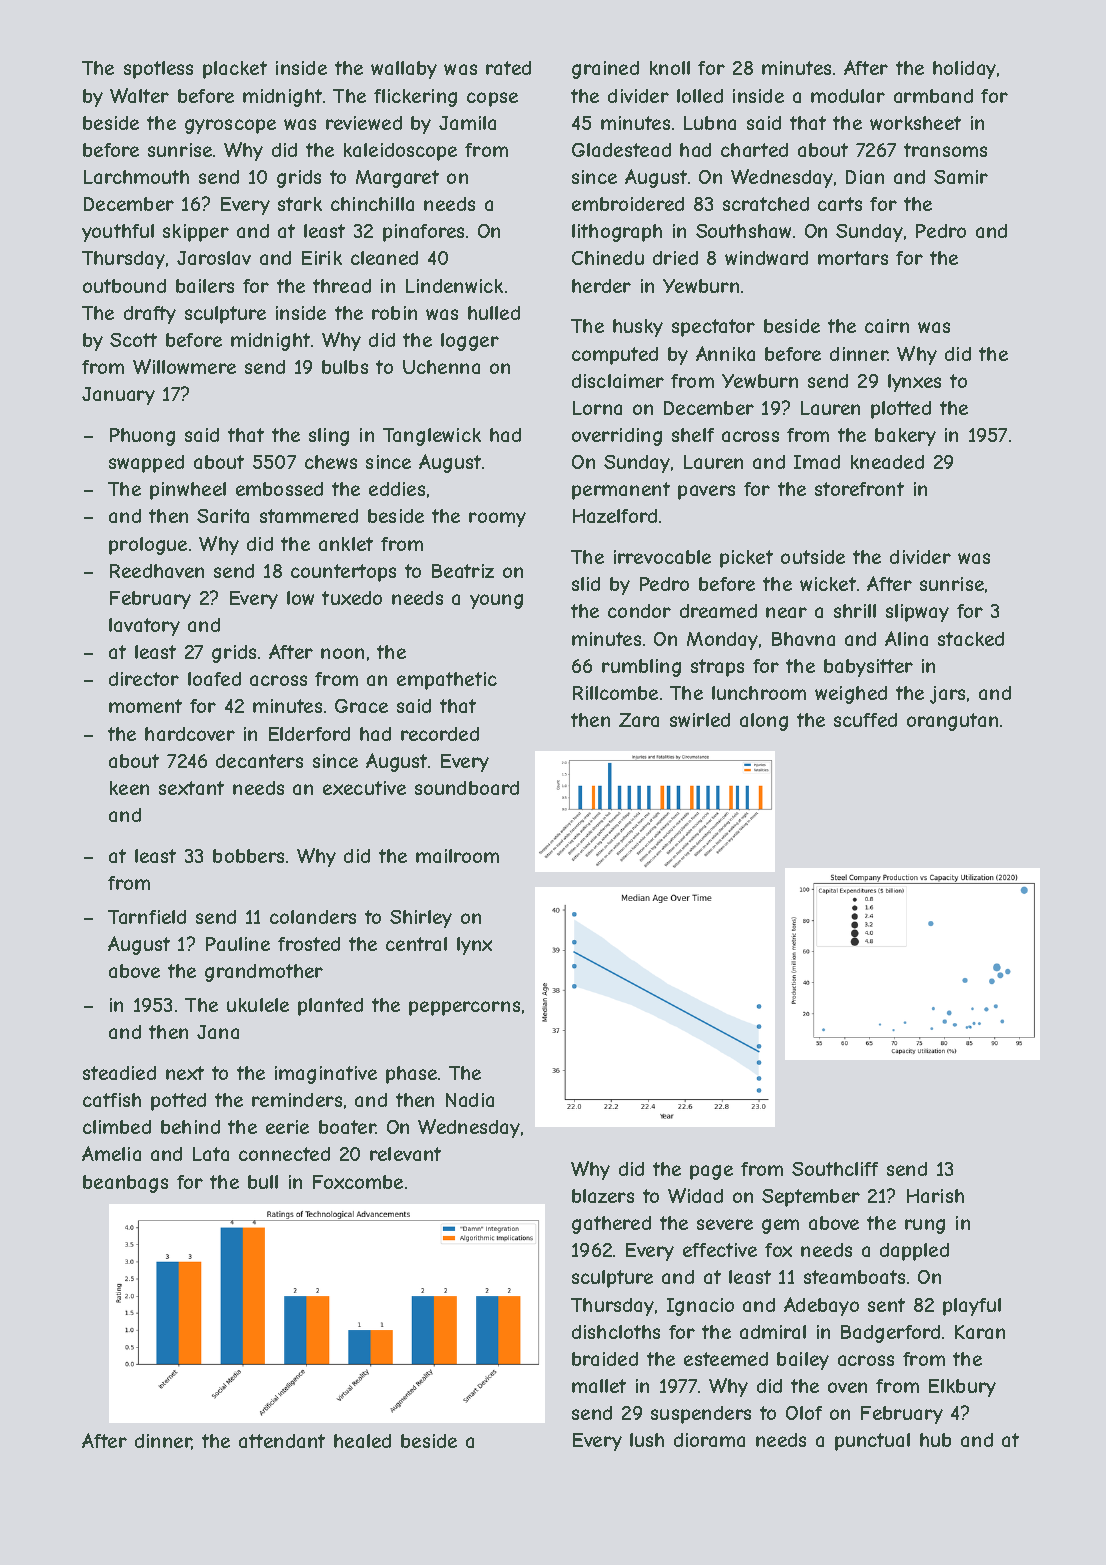  Describe the element at coordinates (964, 70) in the document. I see `holiday` at that location.
